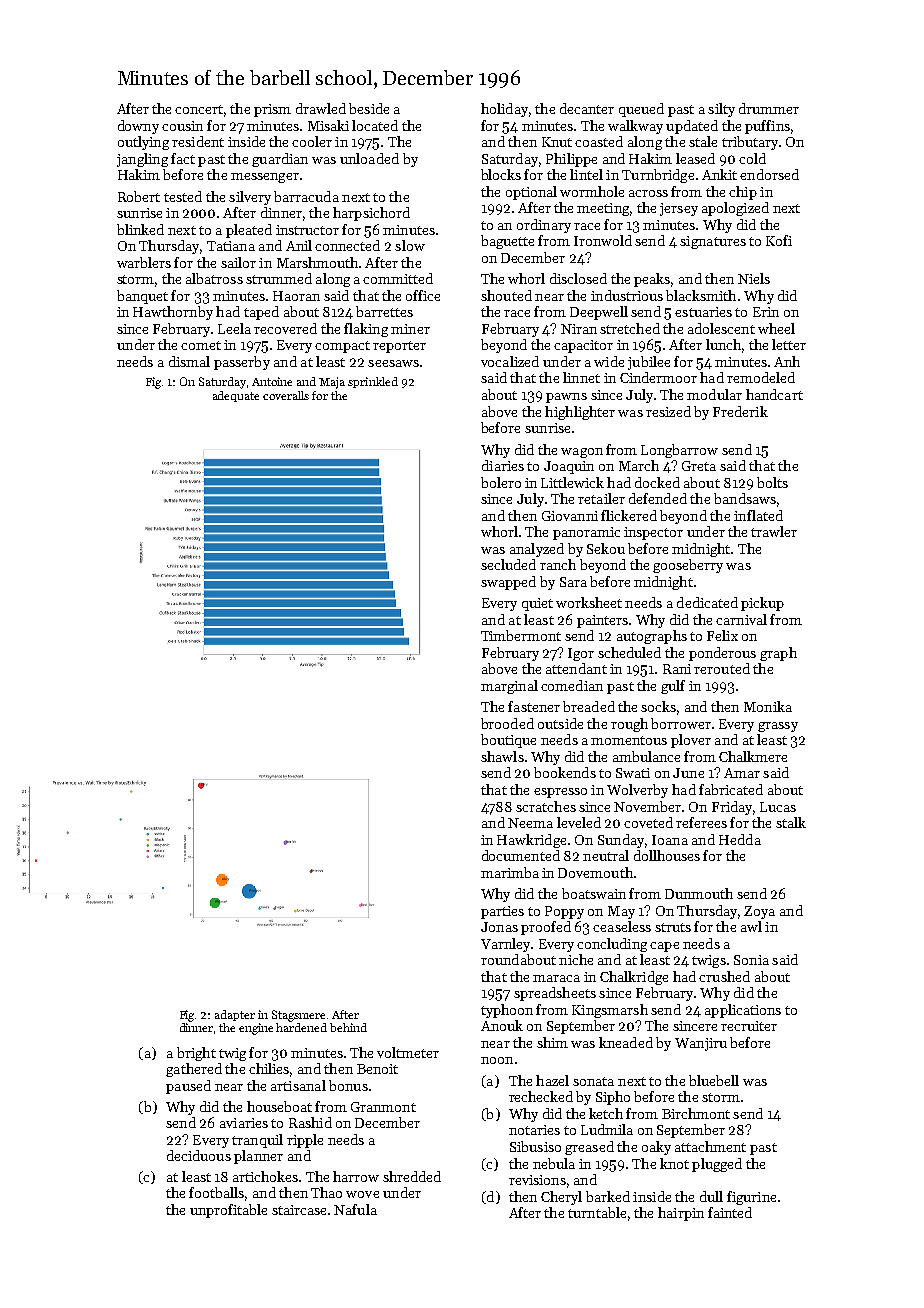  Describe the element at coordinates (502, 756) in the screenshot. I see `shawls` at that location.
